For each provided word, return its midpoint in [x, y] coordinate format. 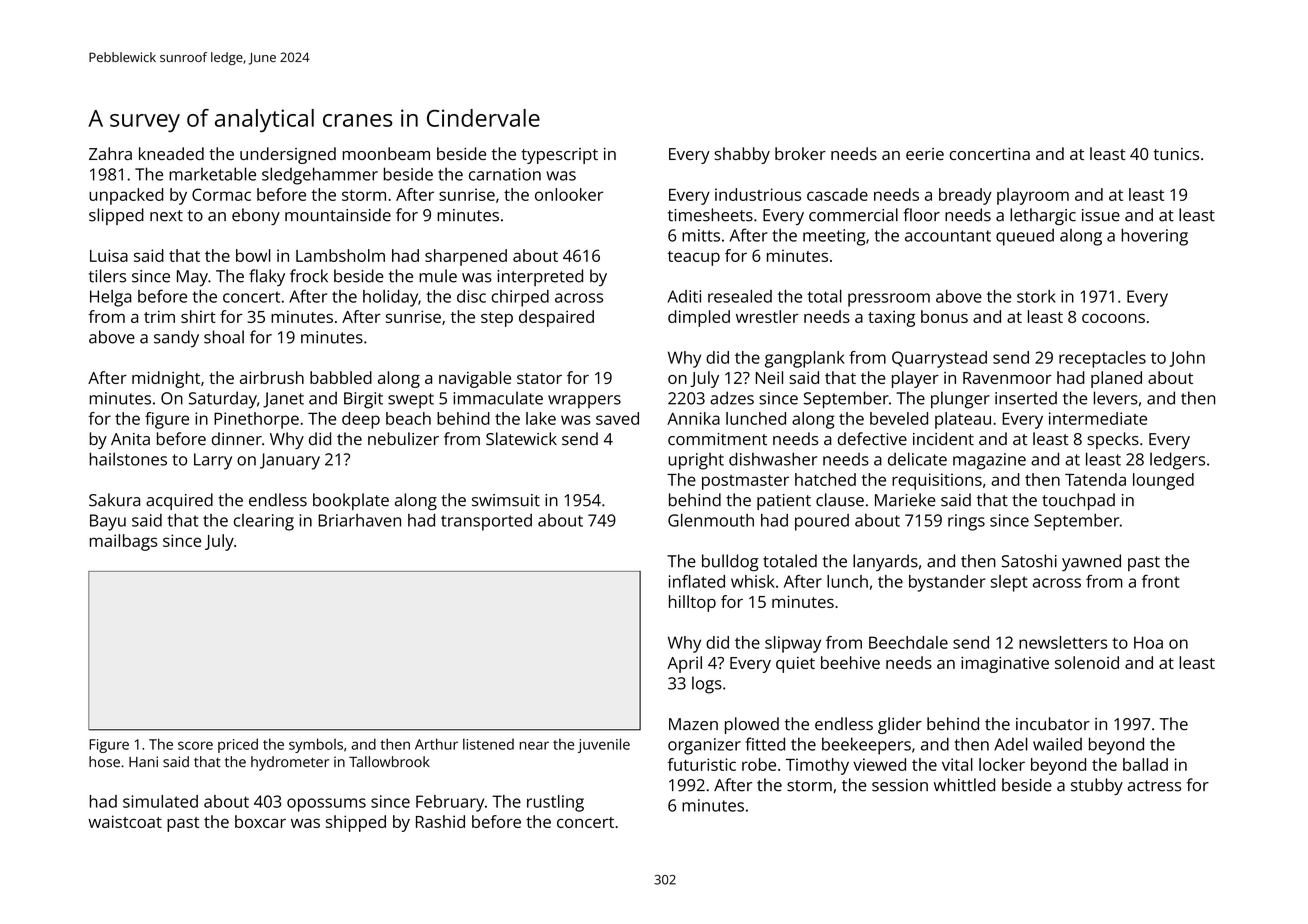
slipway [793, 644]
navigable [475, 379]
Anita [130, 439]
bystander [947, 583]
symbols [316, 745]
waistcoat [125, 821]
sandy [176, 339]
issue [1101, 215]
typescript [559, 156]
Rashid [440, 821]
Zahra [110, 153]
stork [1036, 296]
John [1187, 359]
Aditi [684, 296]
